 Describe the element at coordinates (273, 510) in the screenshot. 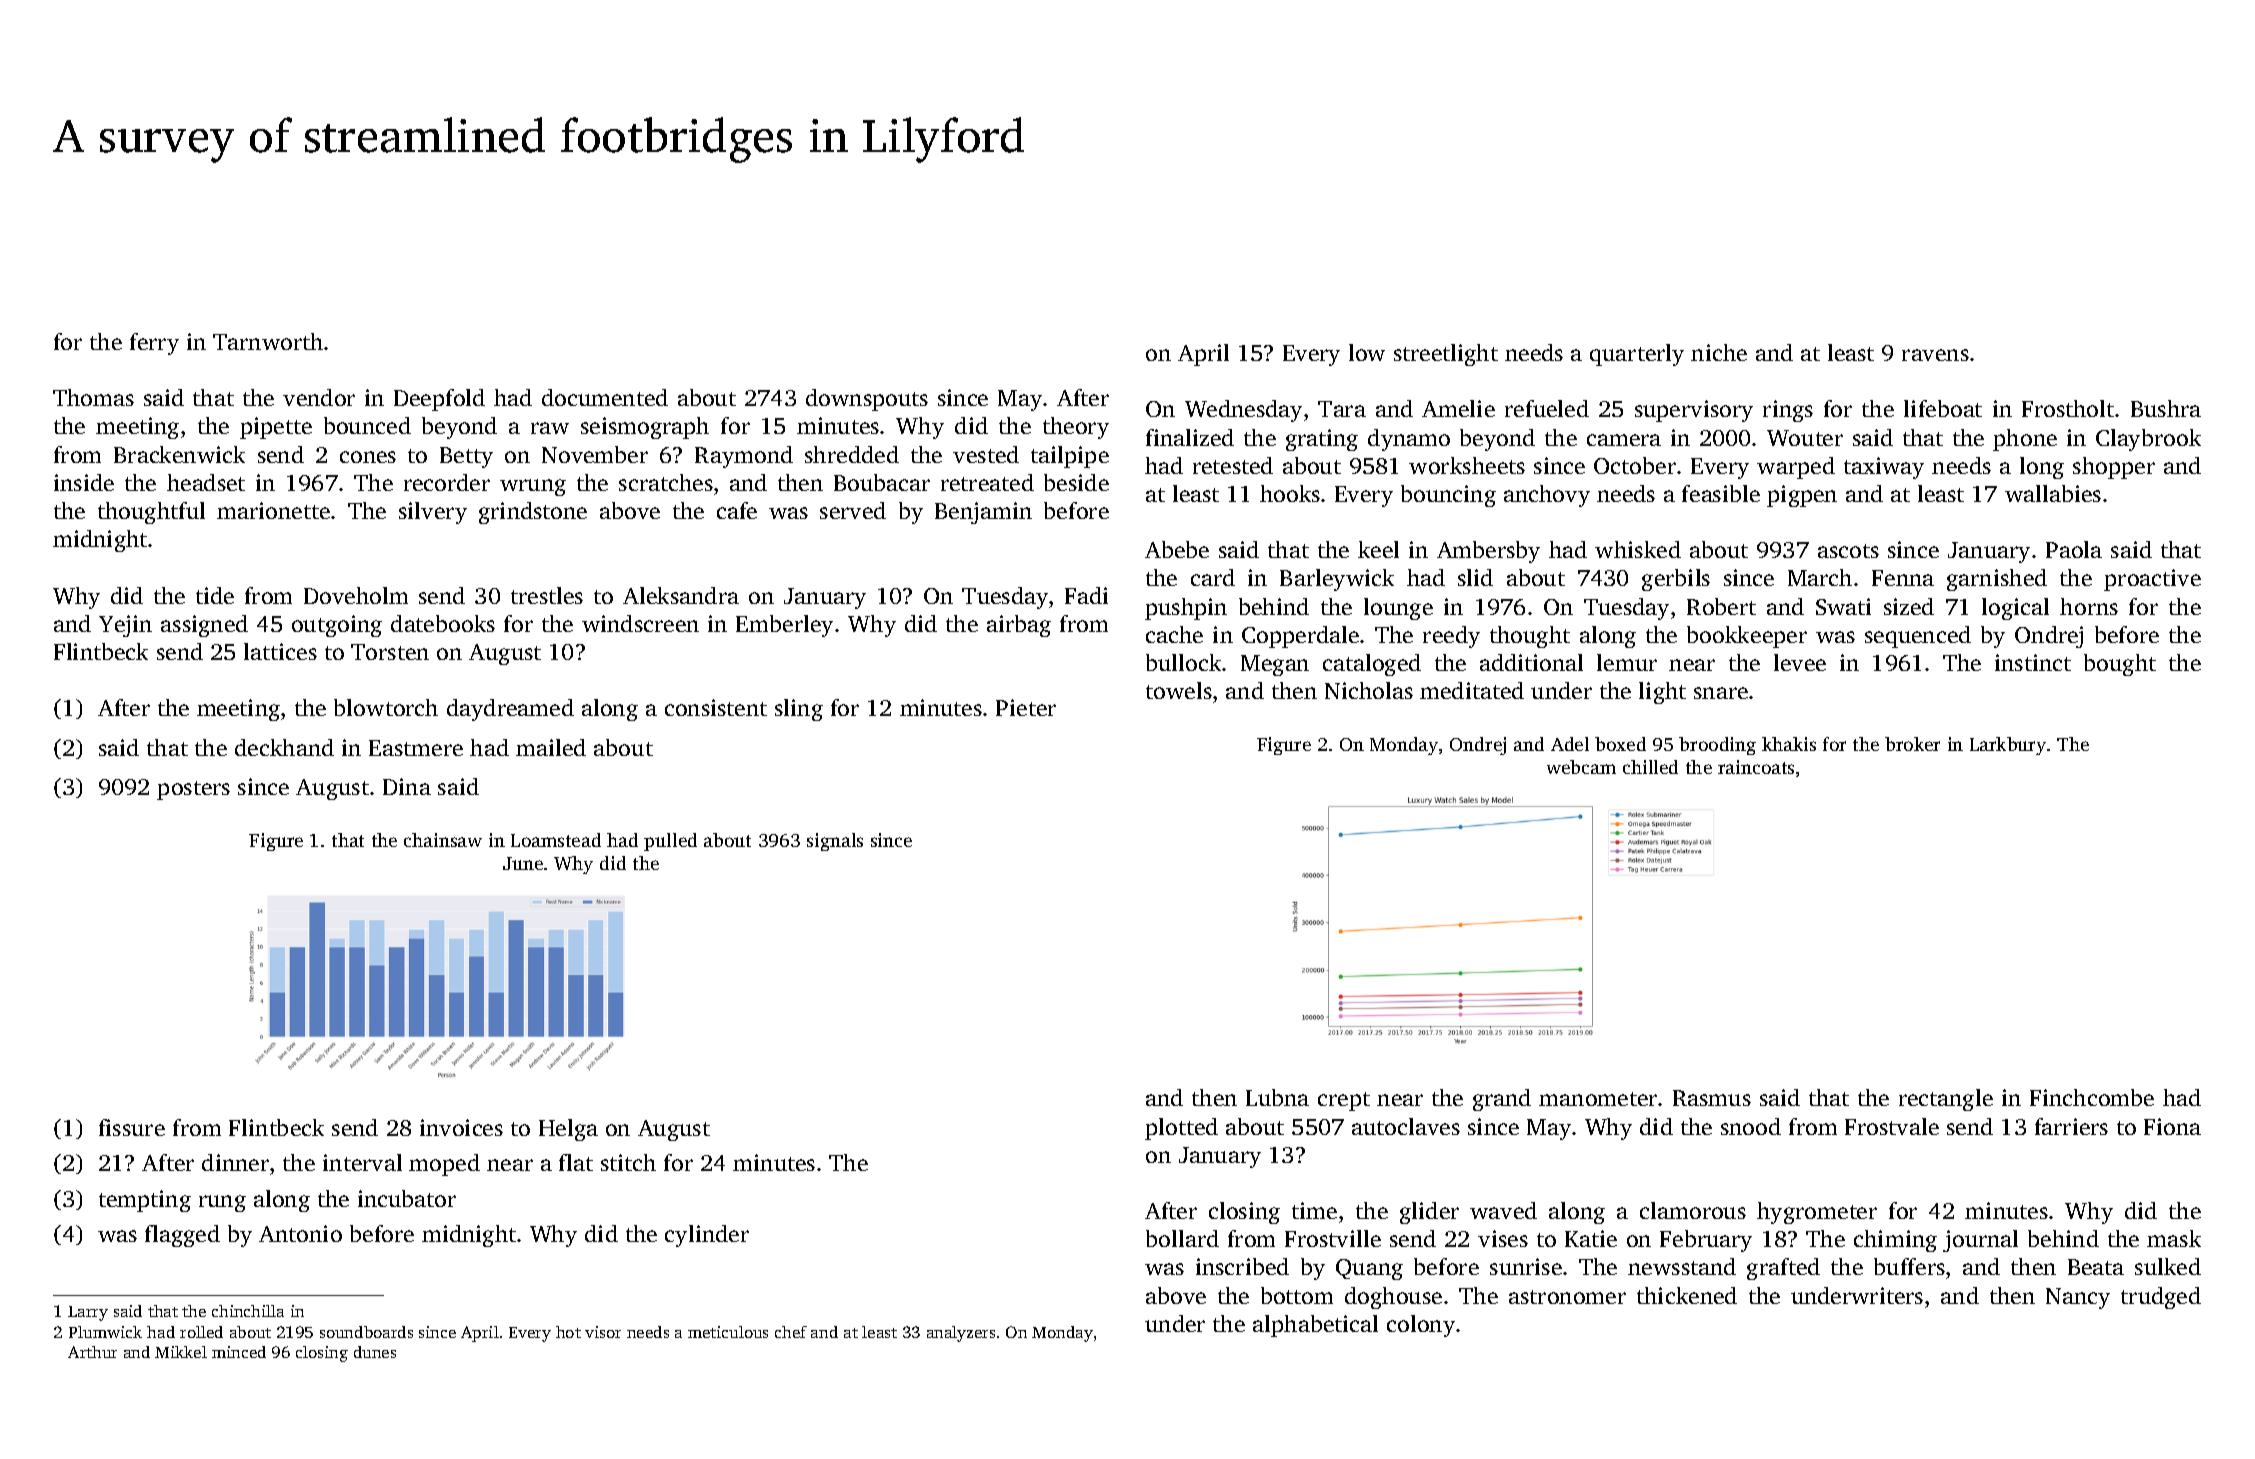

I see `marionette` at that location.
